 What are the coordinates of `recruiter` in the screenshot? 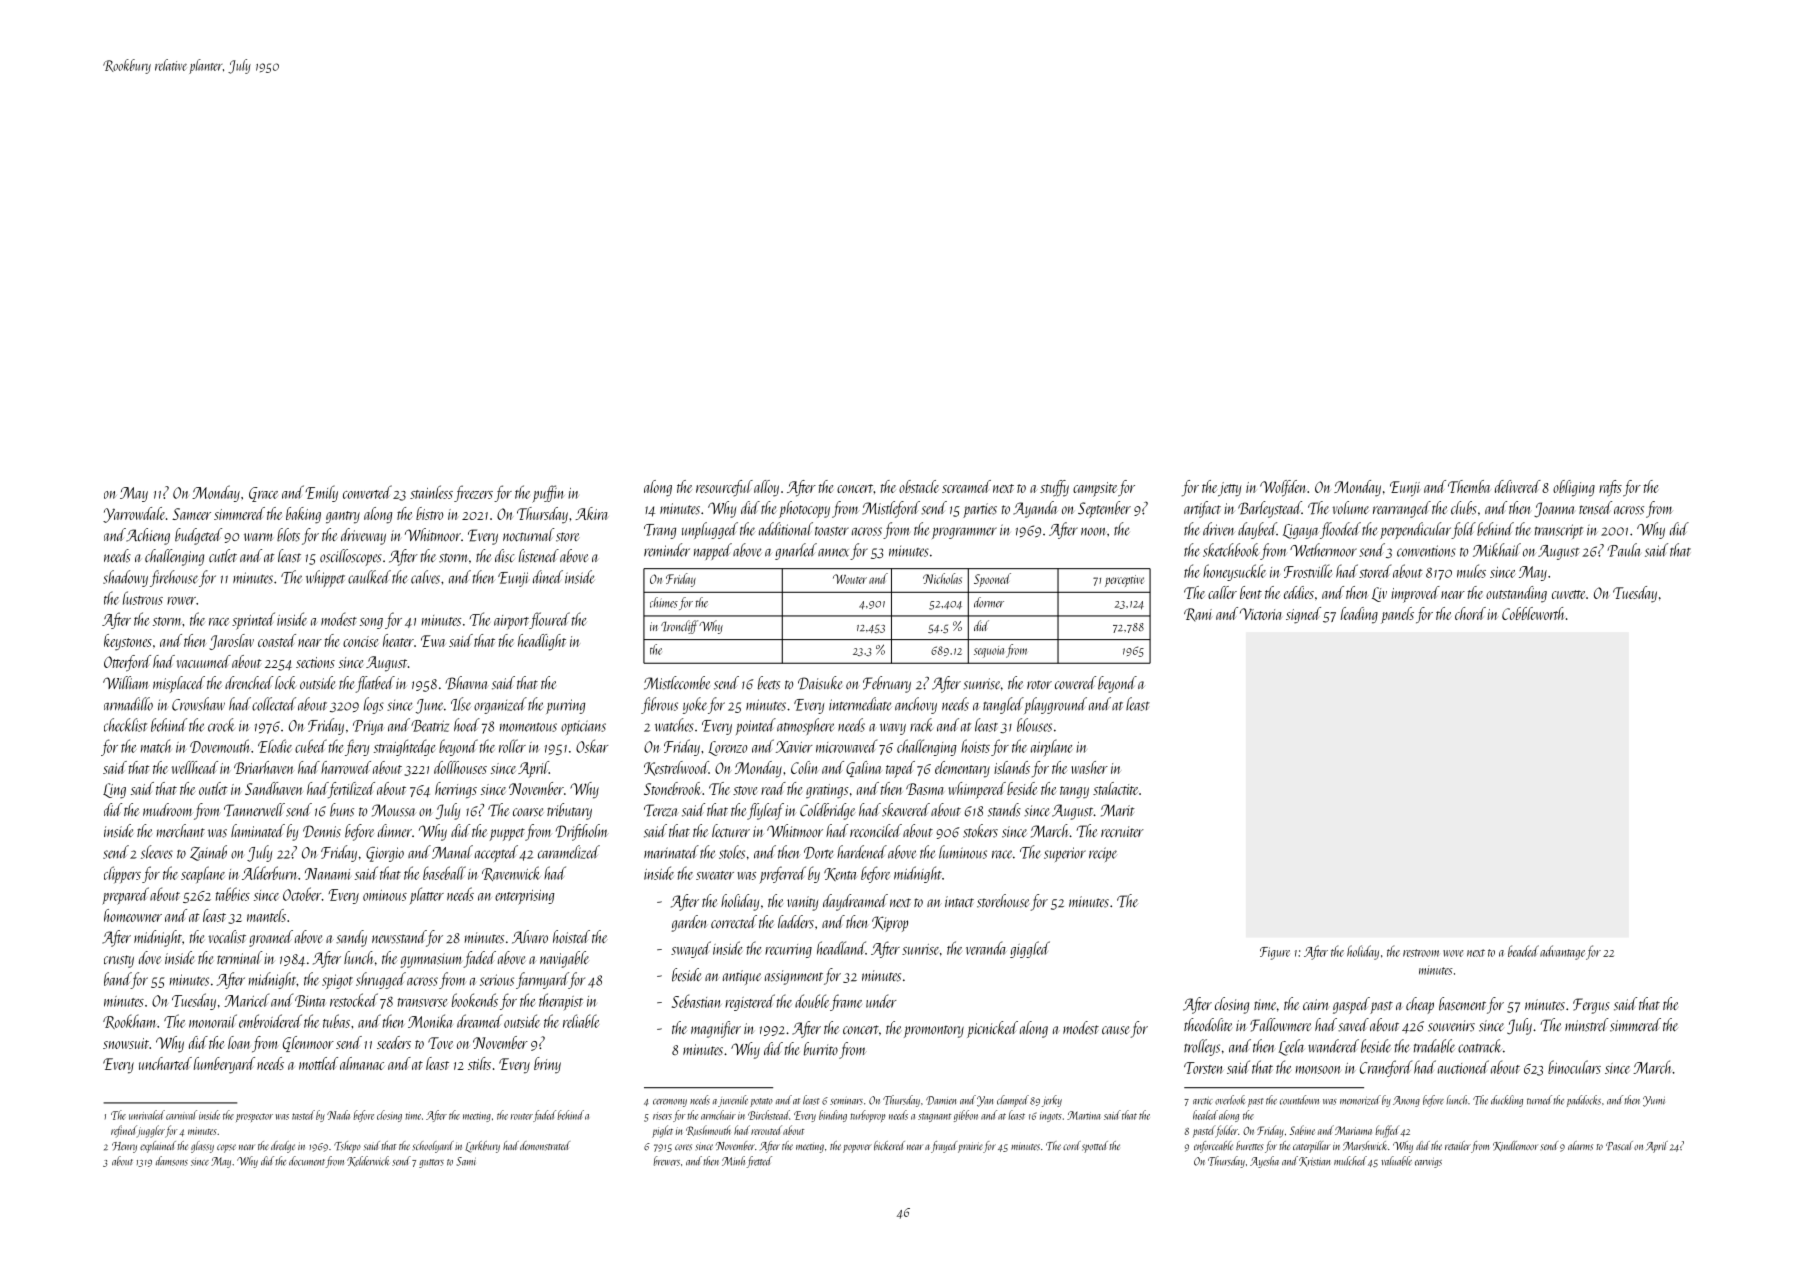 It's located at (1122, 832).
